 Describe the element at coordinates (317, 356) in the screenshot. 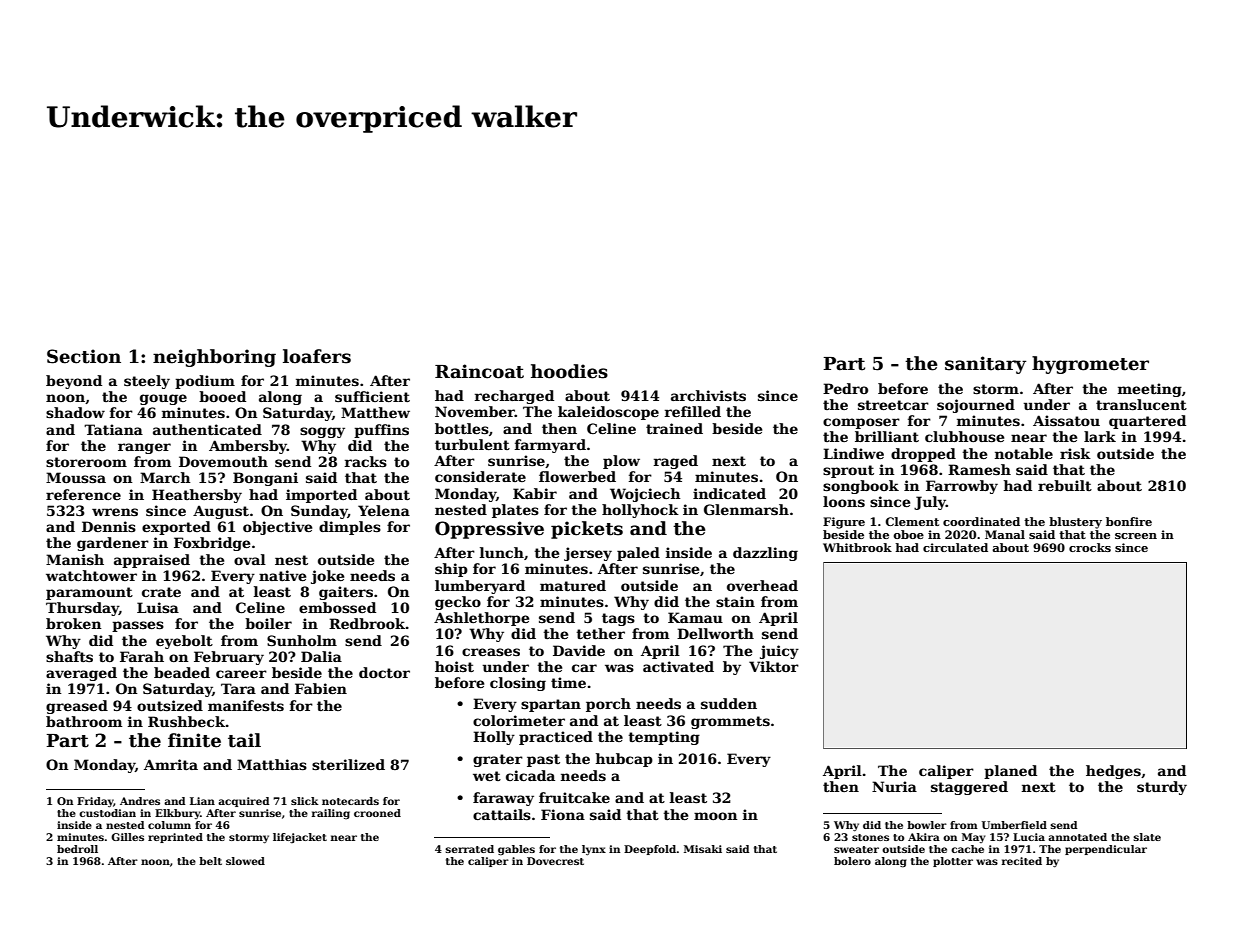

I see `loafers` at that location.
